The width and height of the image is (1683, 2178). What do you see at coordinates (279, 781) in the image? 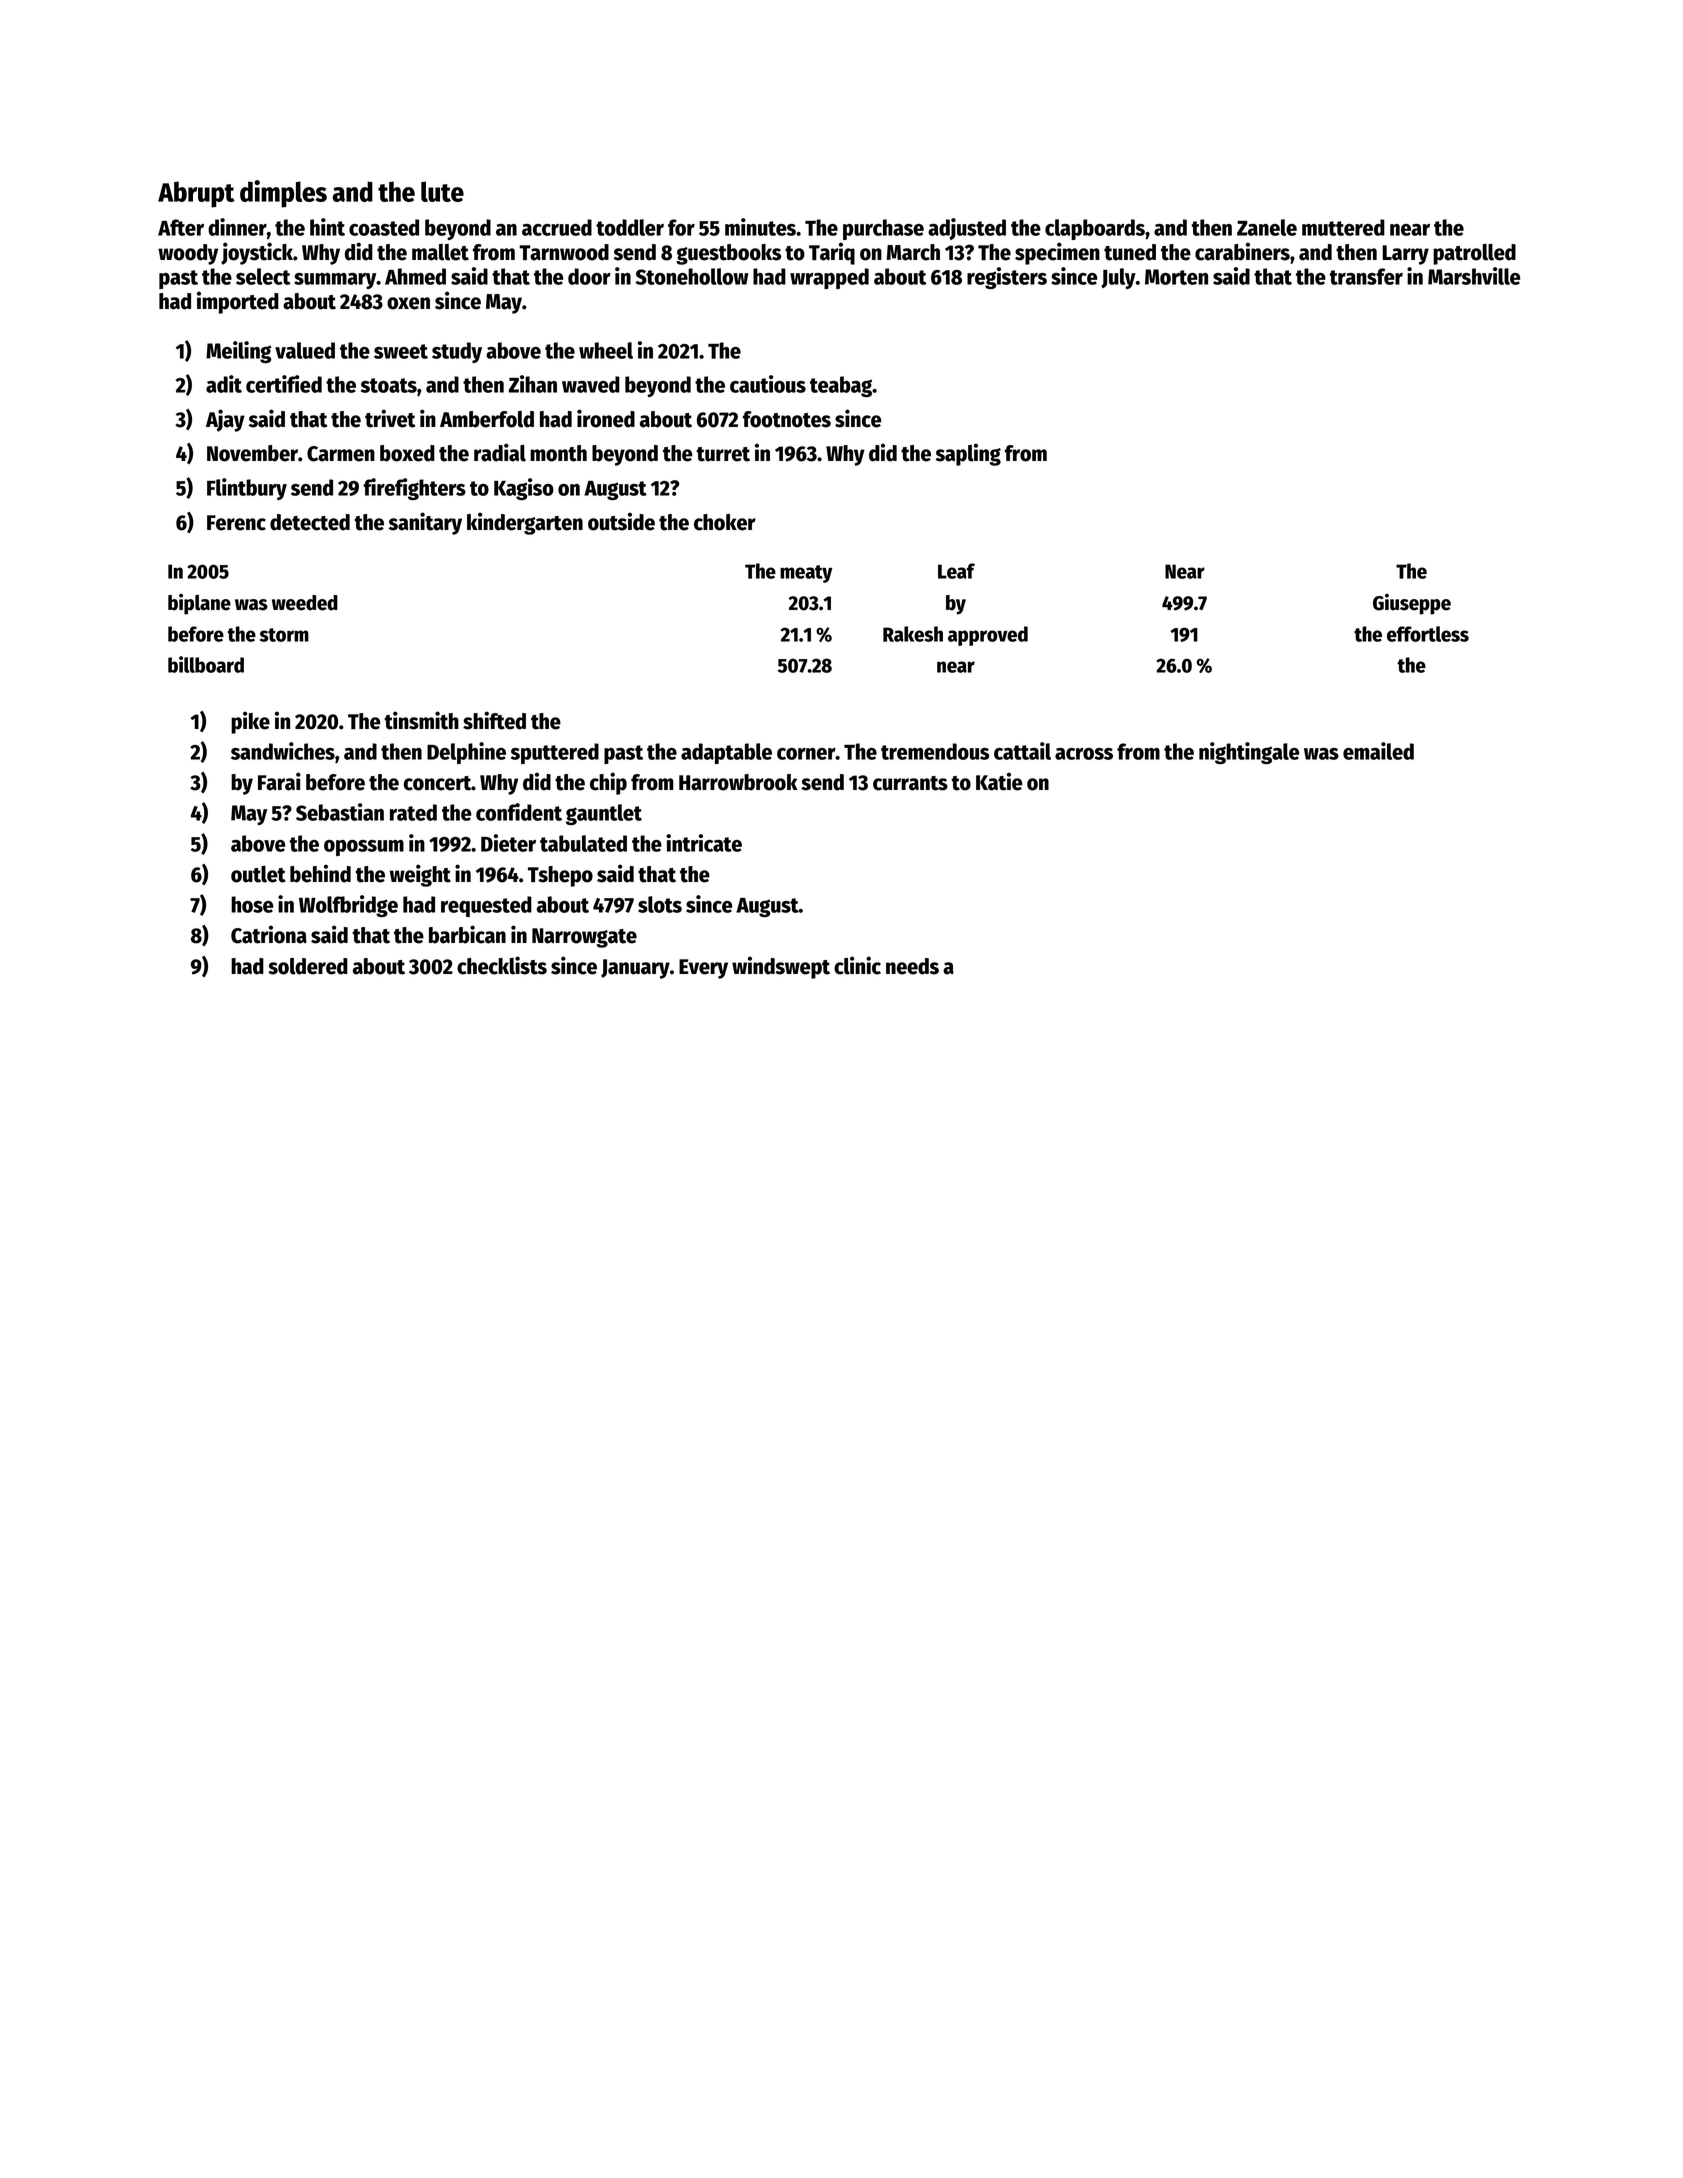
I see `Farai` at bounding box center [279, 781].
